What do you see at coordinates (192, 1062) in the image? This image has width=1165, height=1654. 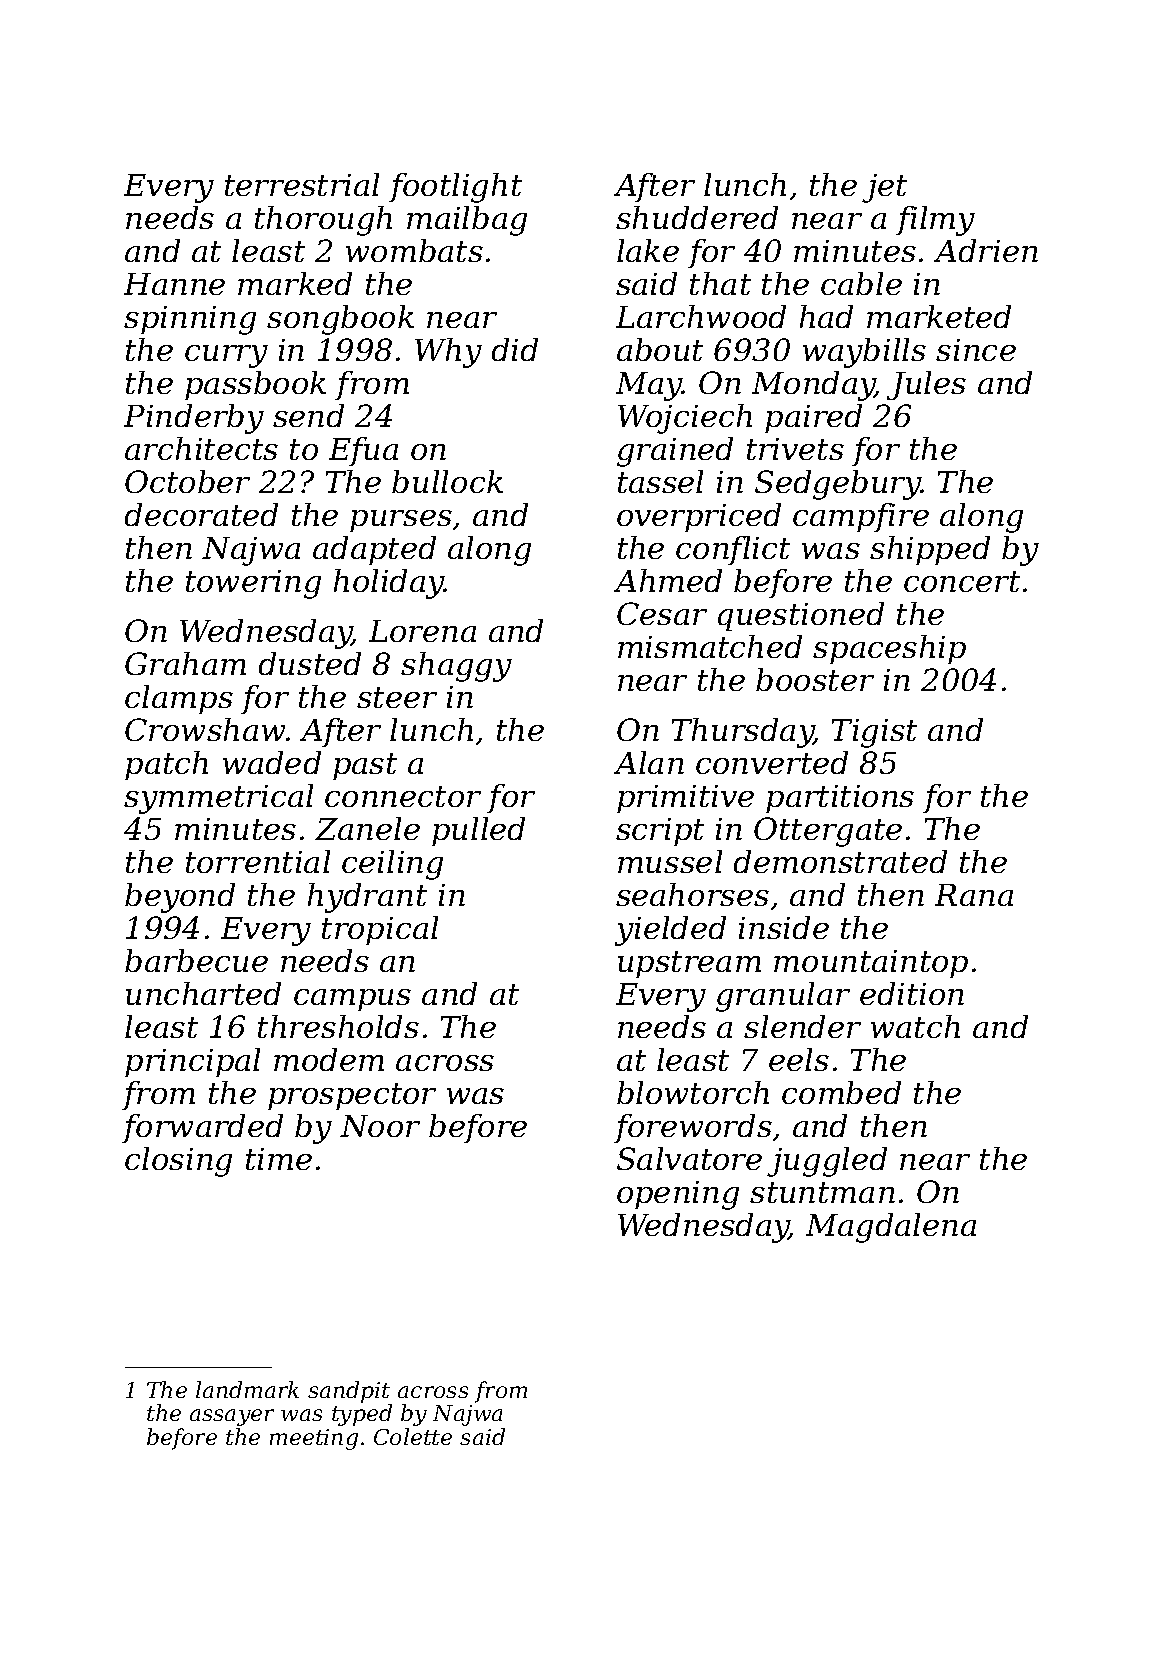 I see `principal` at bounding box center [192, 1062].
